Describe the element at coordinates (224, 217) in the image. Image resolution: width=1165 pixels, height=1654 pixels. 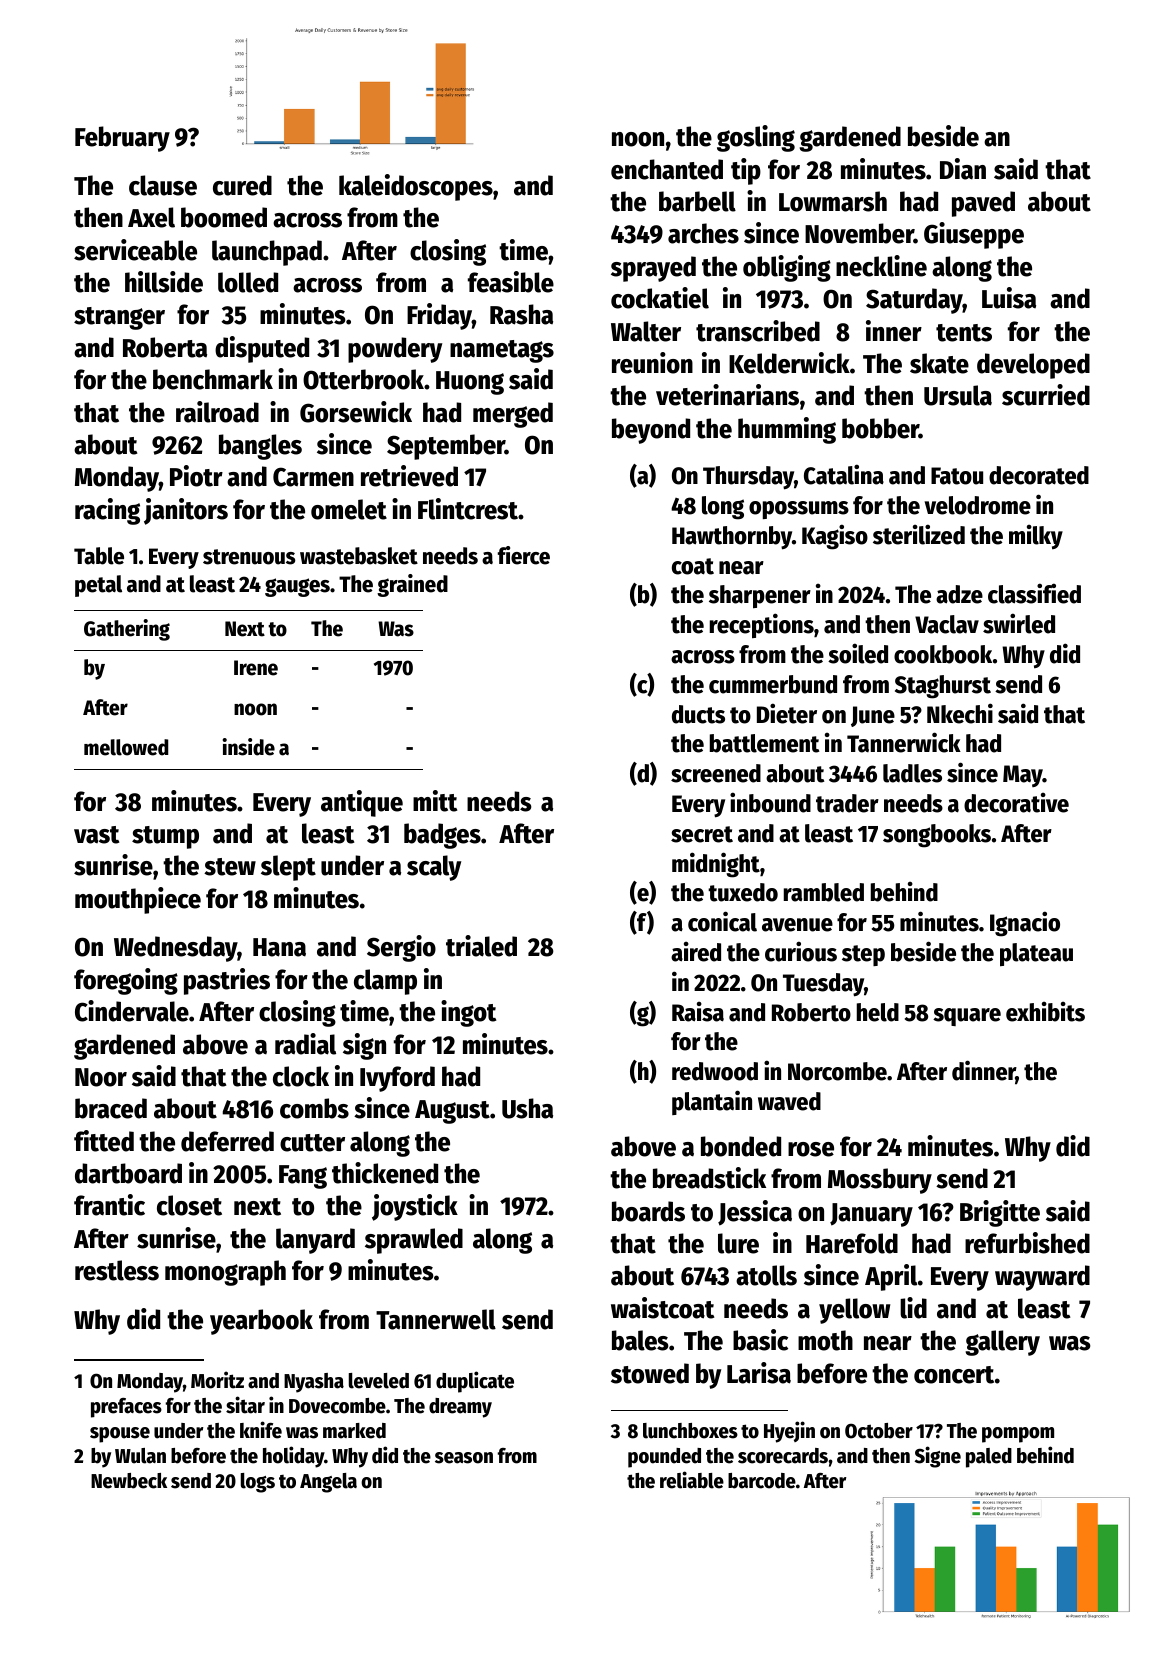
I see `boomed` at that location.
